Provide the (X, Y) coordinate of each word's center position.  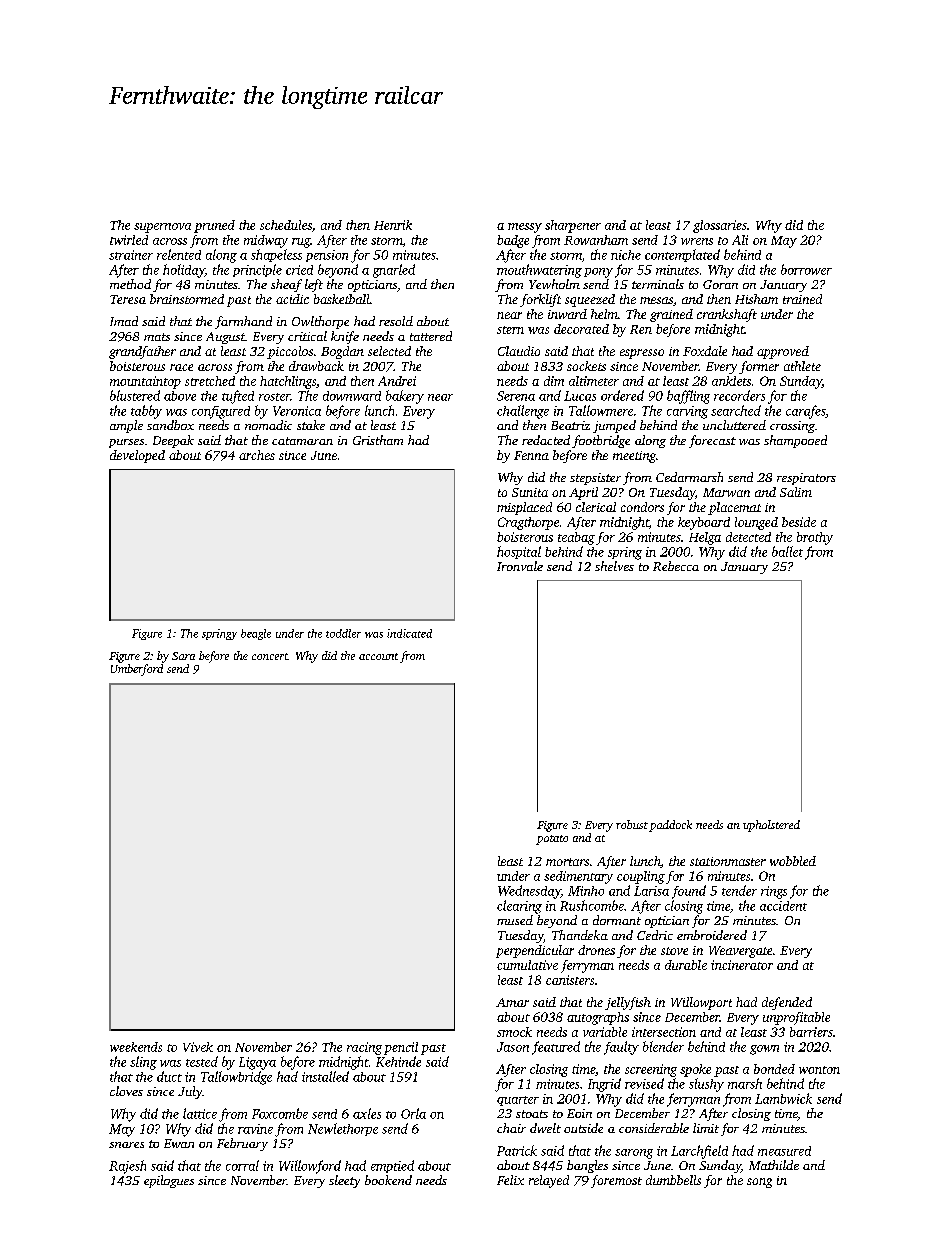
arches (257, 455)
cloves (126, 1091)
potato (552, 840)
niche (626, 255)
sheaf (286, 285)
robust (632, 824)
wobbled (793, 861)
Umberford (137, 670)
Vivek (198, 1047)
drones (596, 950)
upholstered (771, 826)
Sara (183, 656)
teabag (576, 538)
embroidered (712, 935)
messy (525, 228)
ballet (787, 551)
